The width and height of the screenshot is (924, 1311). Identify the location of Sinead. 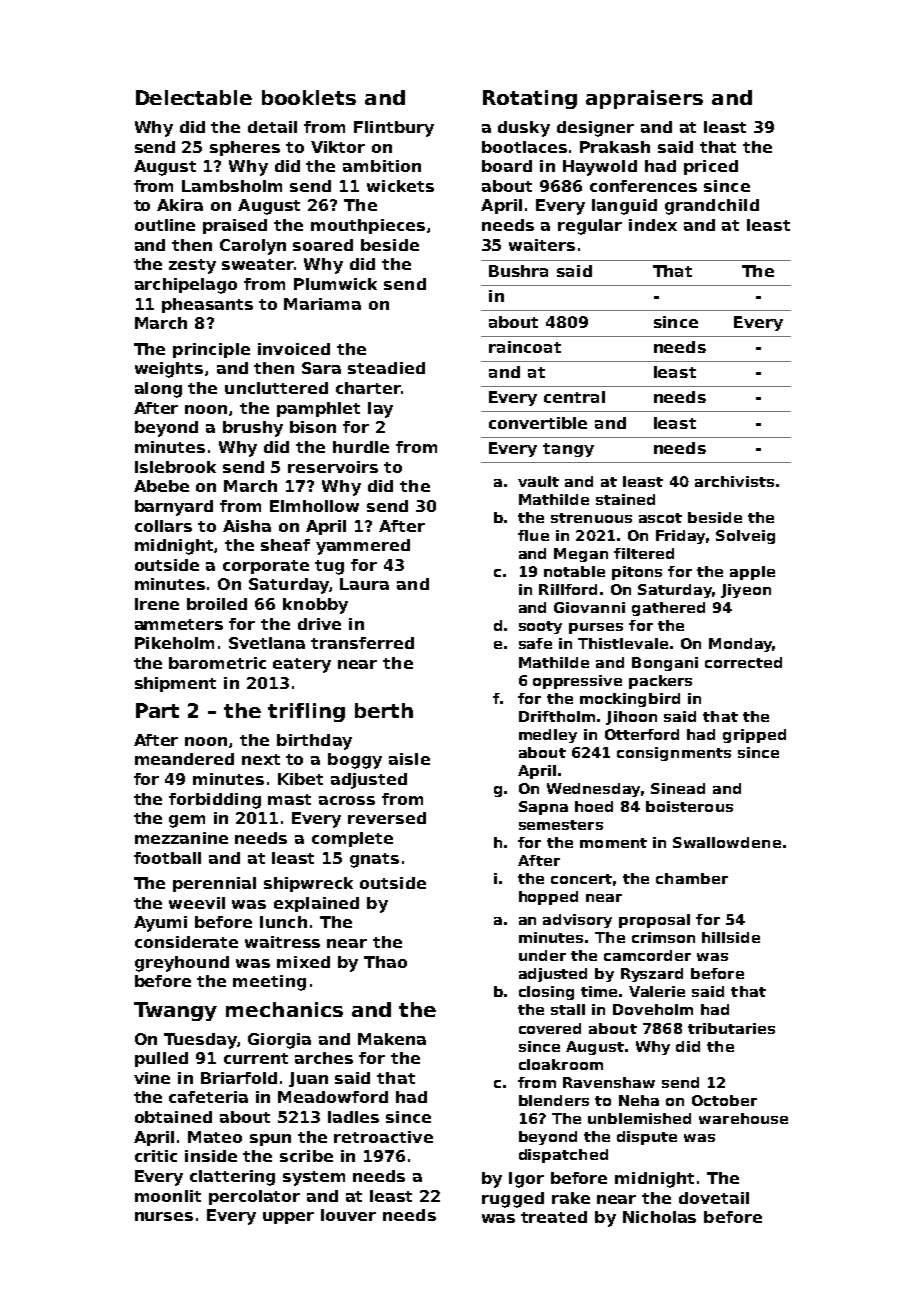
(678, 788).
